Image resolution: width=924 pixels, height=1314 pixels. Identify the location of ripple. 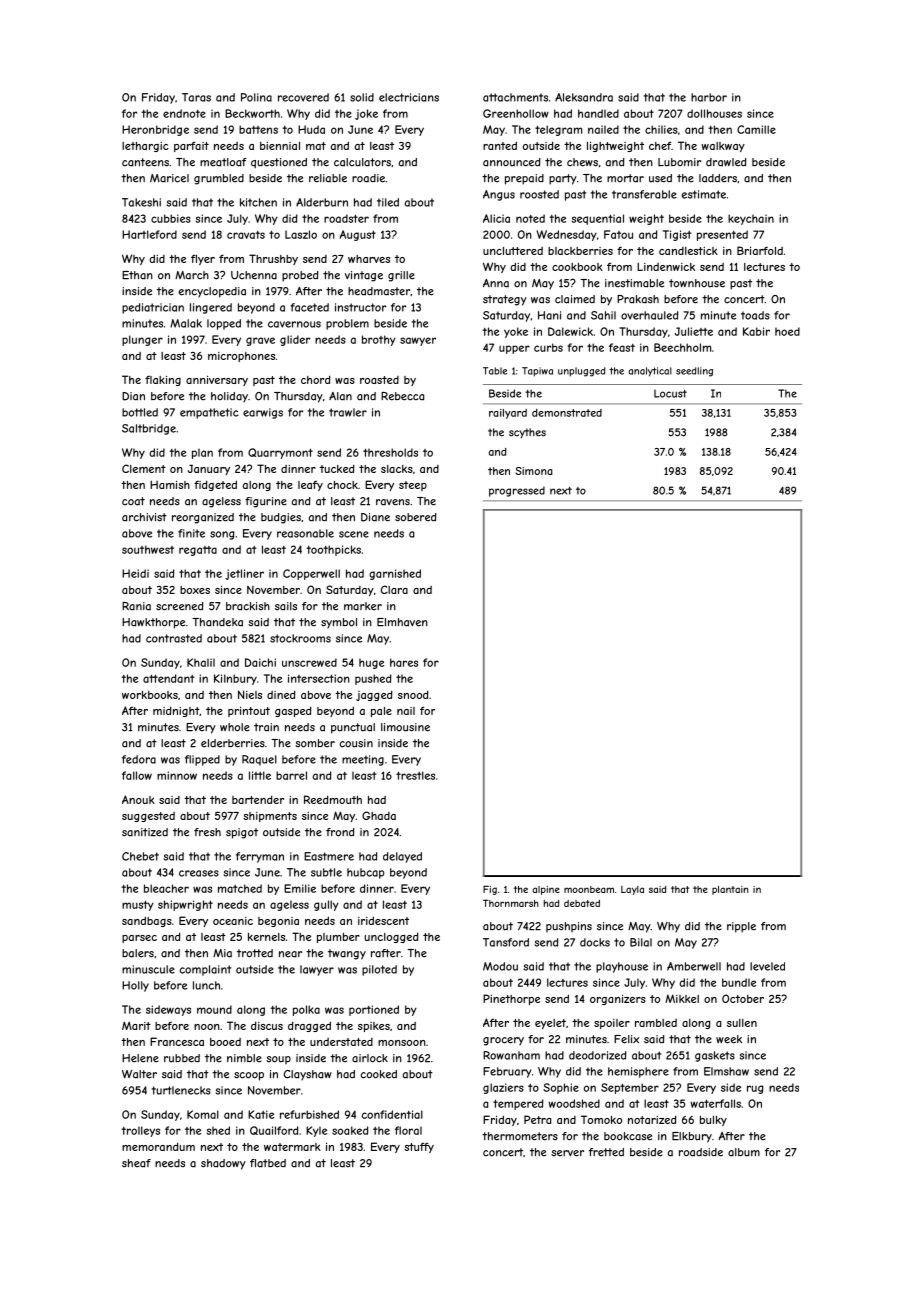
(741, 927).
